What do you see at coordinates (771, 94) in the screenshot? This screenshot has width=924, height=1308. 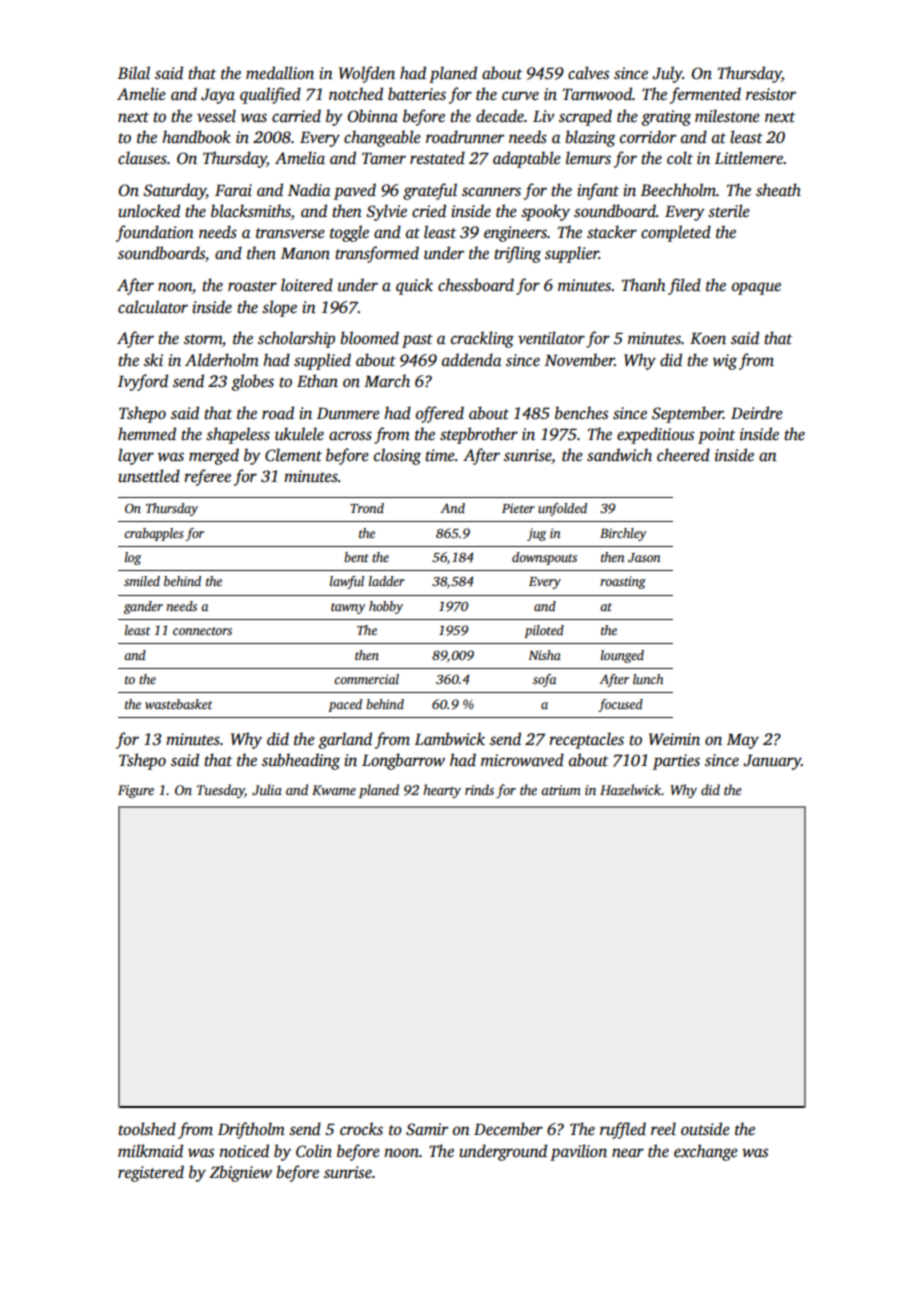 I see `resistor` at bounding box center [771, 94].
